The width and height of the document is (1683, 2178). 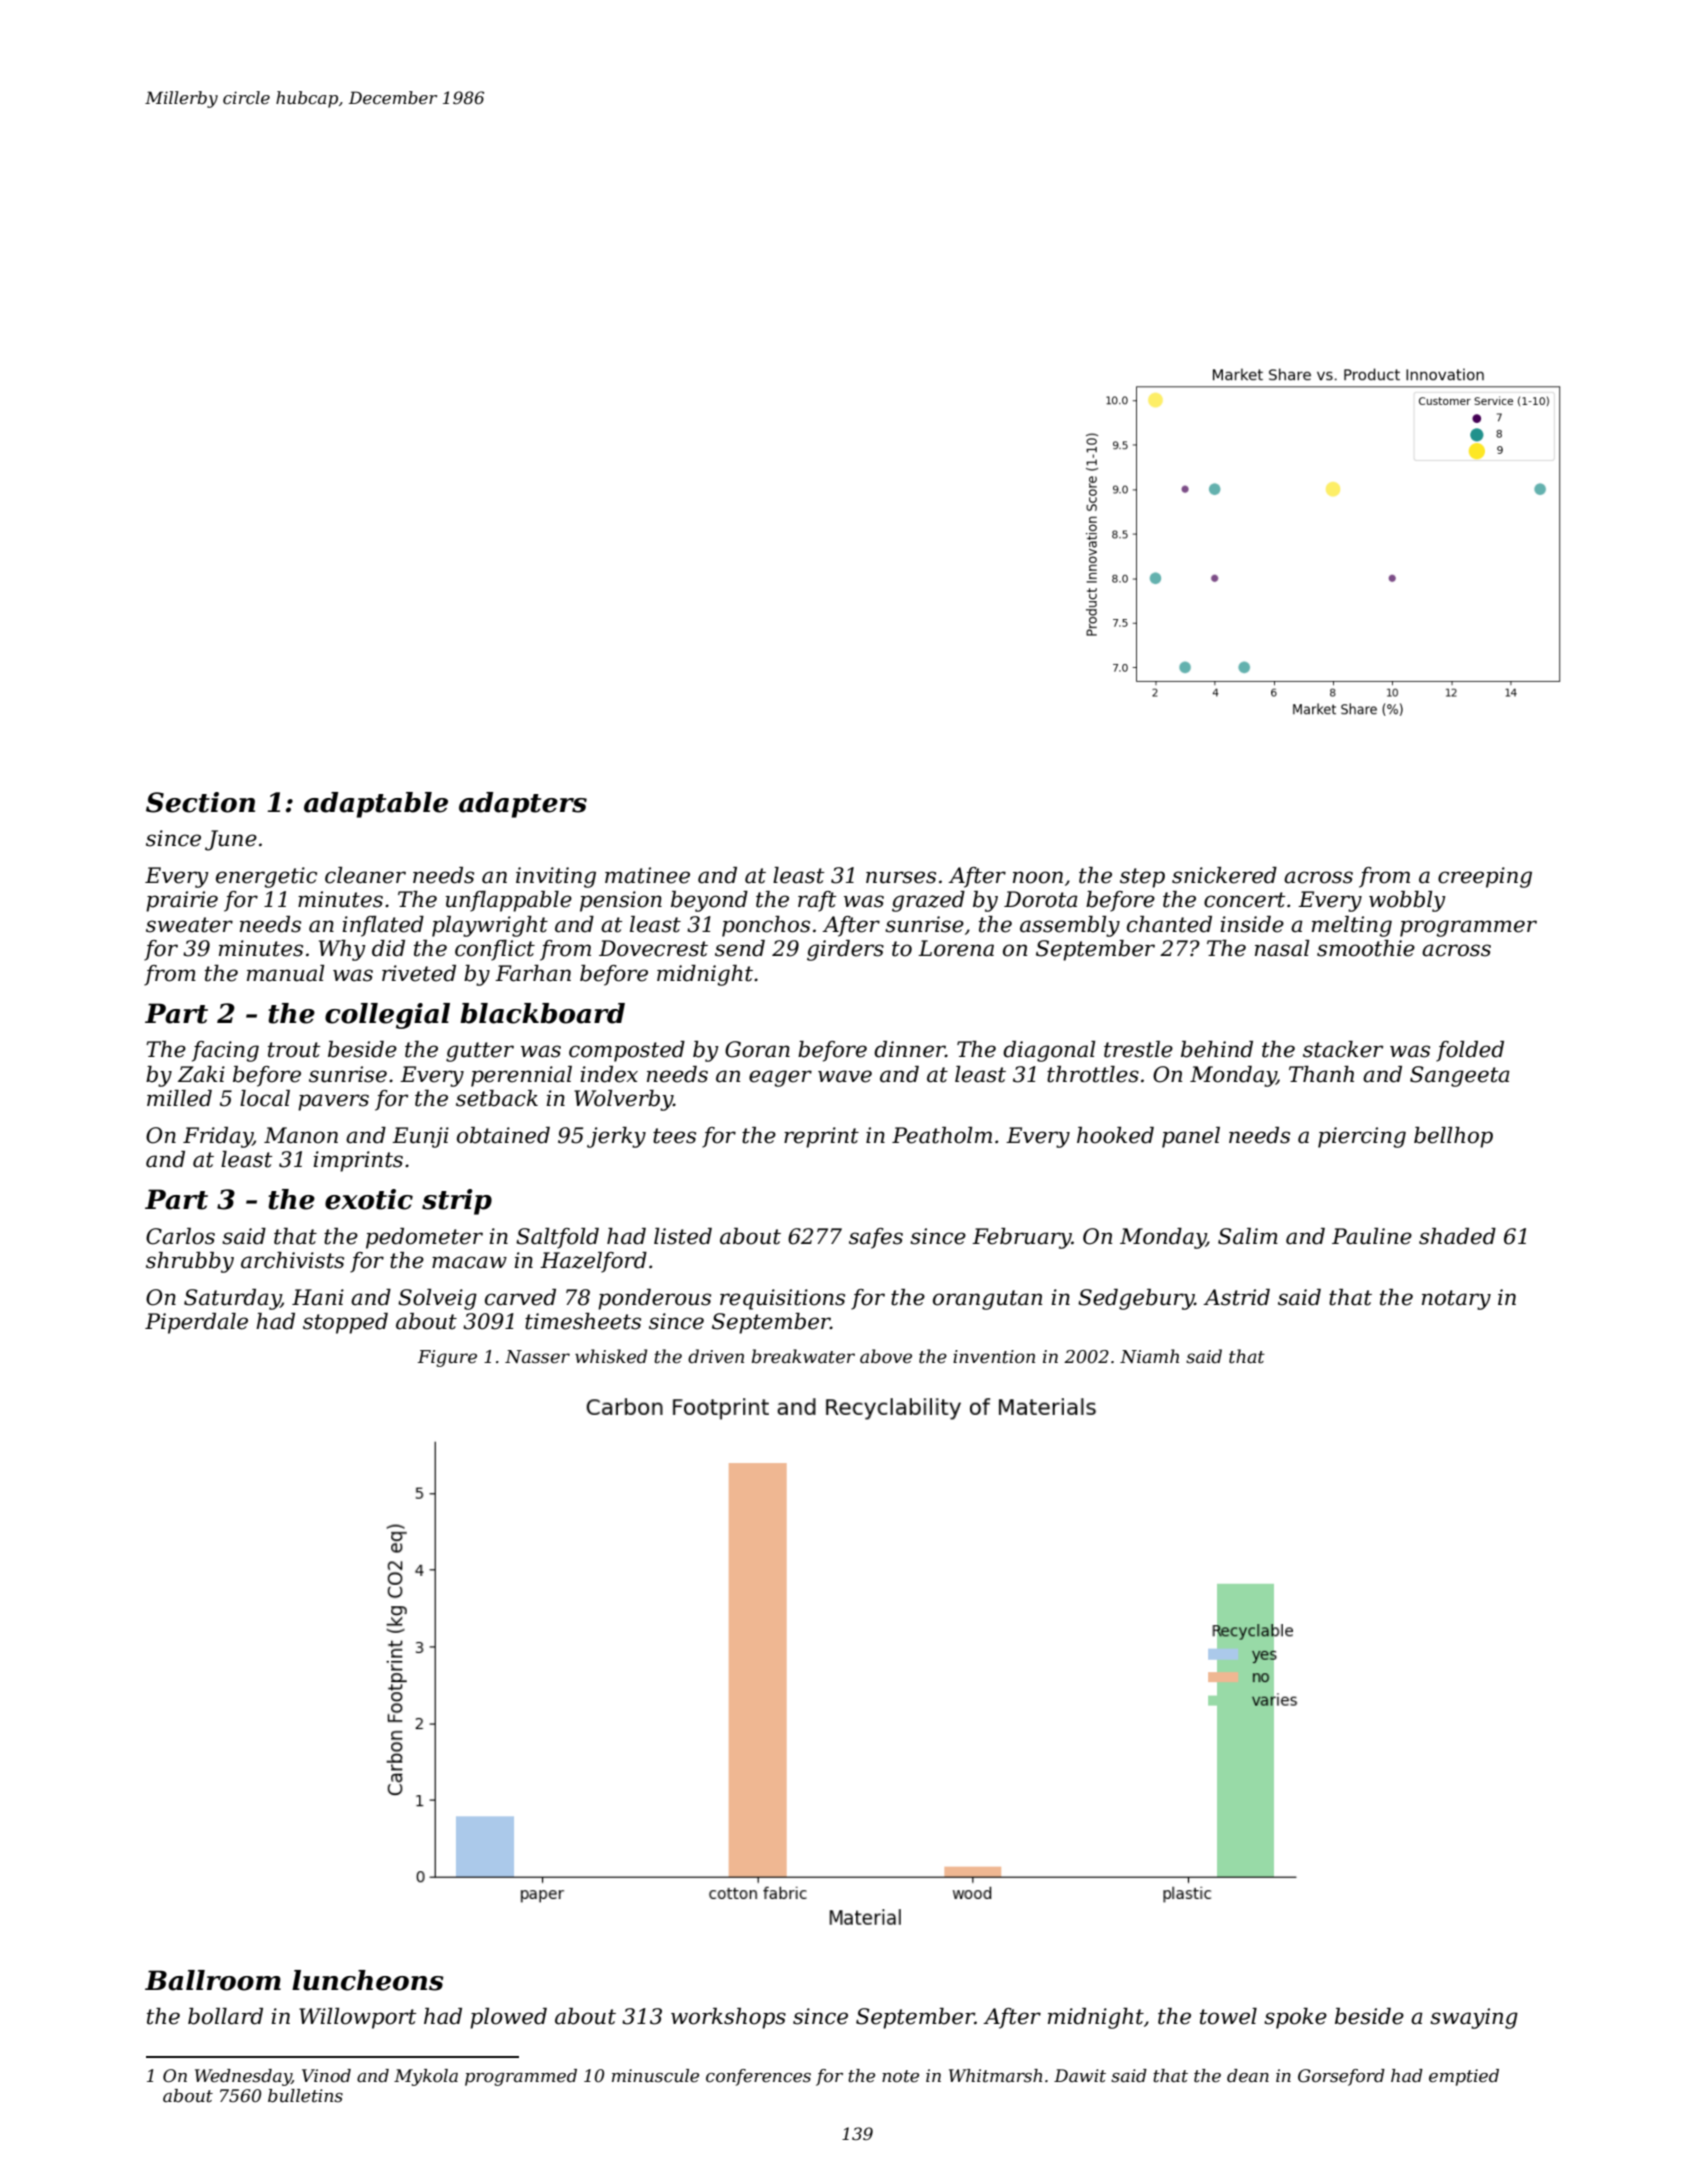 I want to click on Ballroom, so click(x=213, y=1980).
